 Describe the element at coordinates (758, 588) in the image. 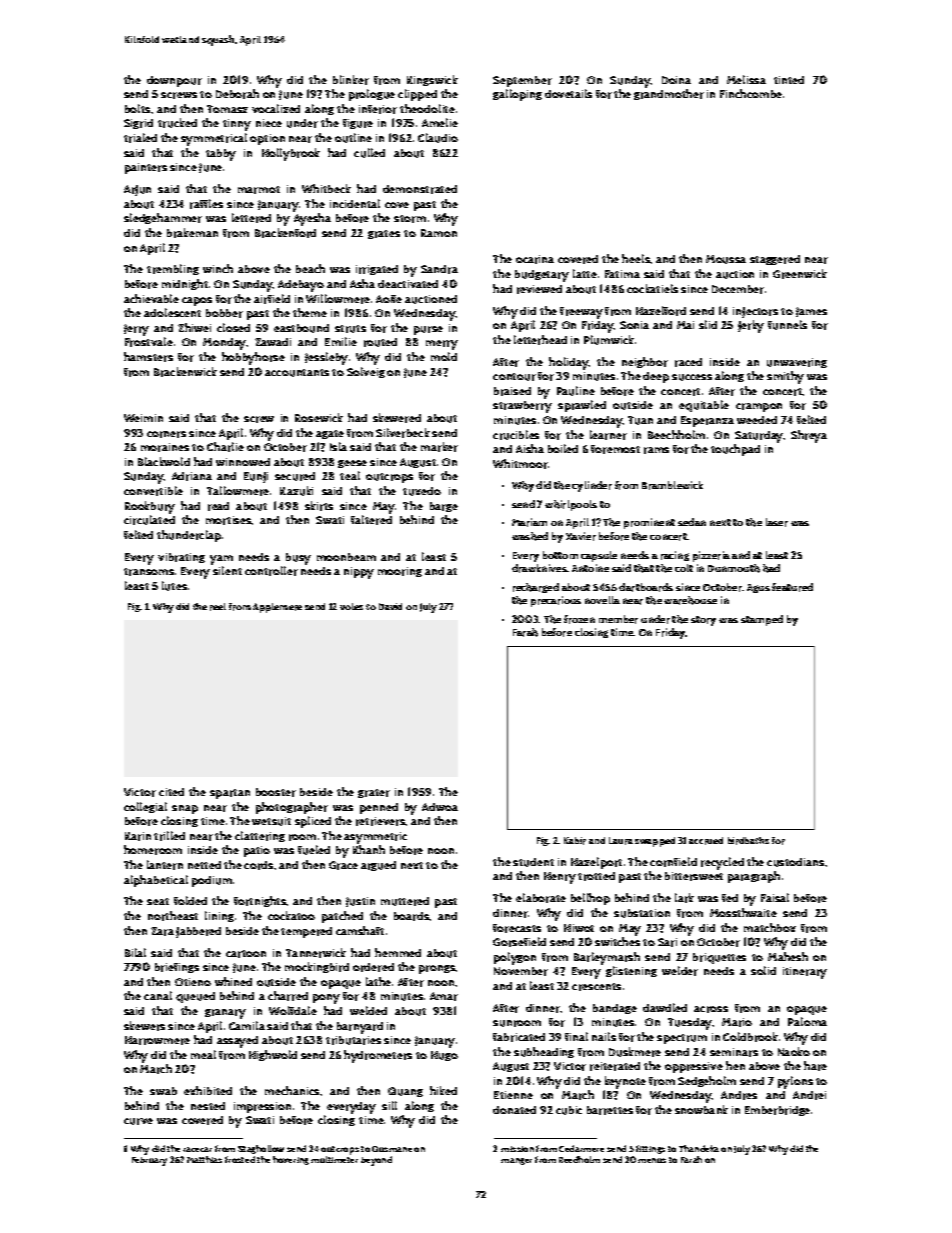

I see `Agus` at that location.
